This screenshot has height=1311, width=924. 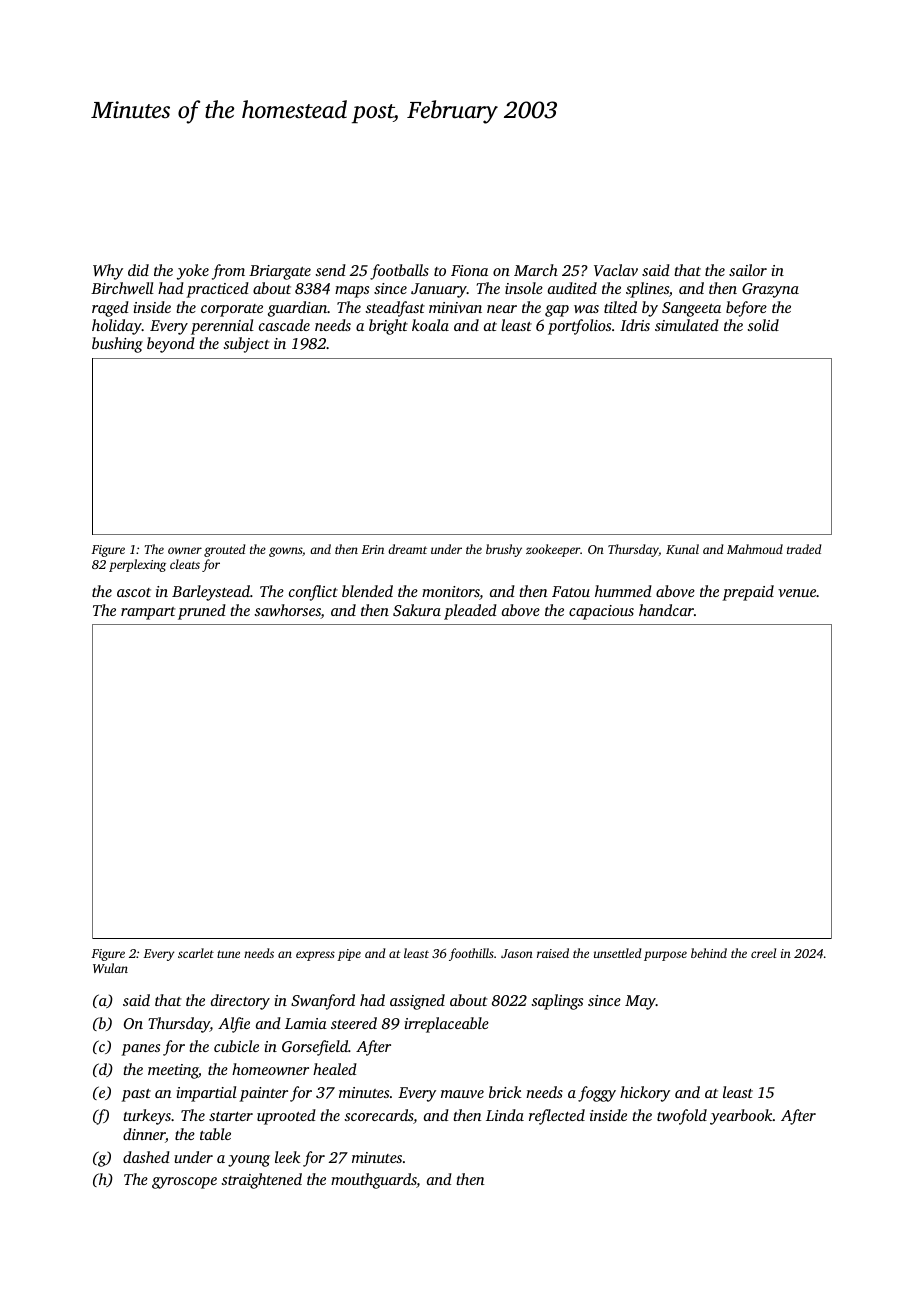 What do you see at coordinates (136, 1095) in the screenshot?
I see `past` at bounding box center [136, 1095].
